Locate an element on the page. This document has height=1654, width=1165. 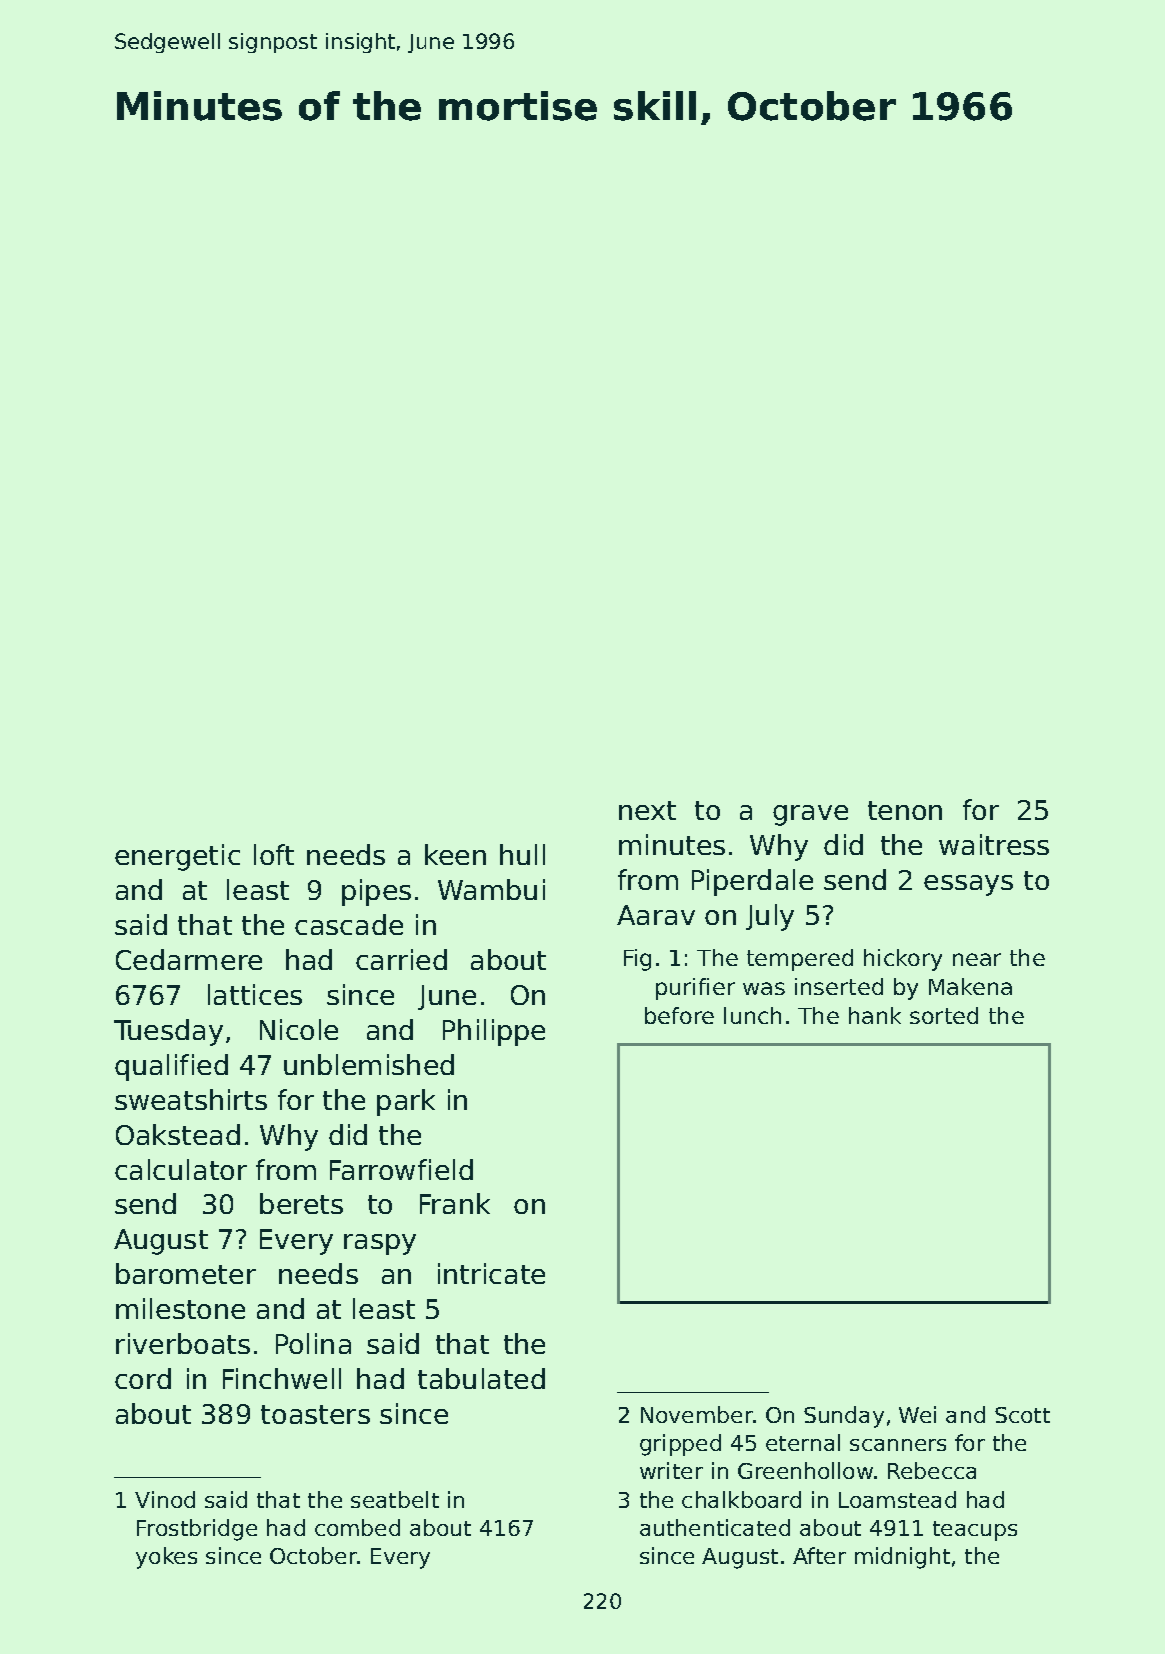
cascade is located at coordinates (349, 924).
